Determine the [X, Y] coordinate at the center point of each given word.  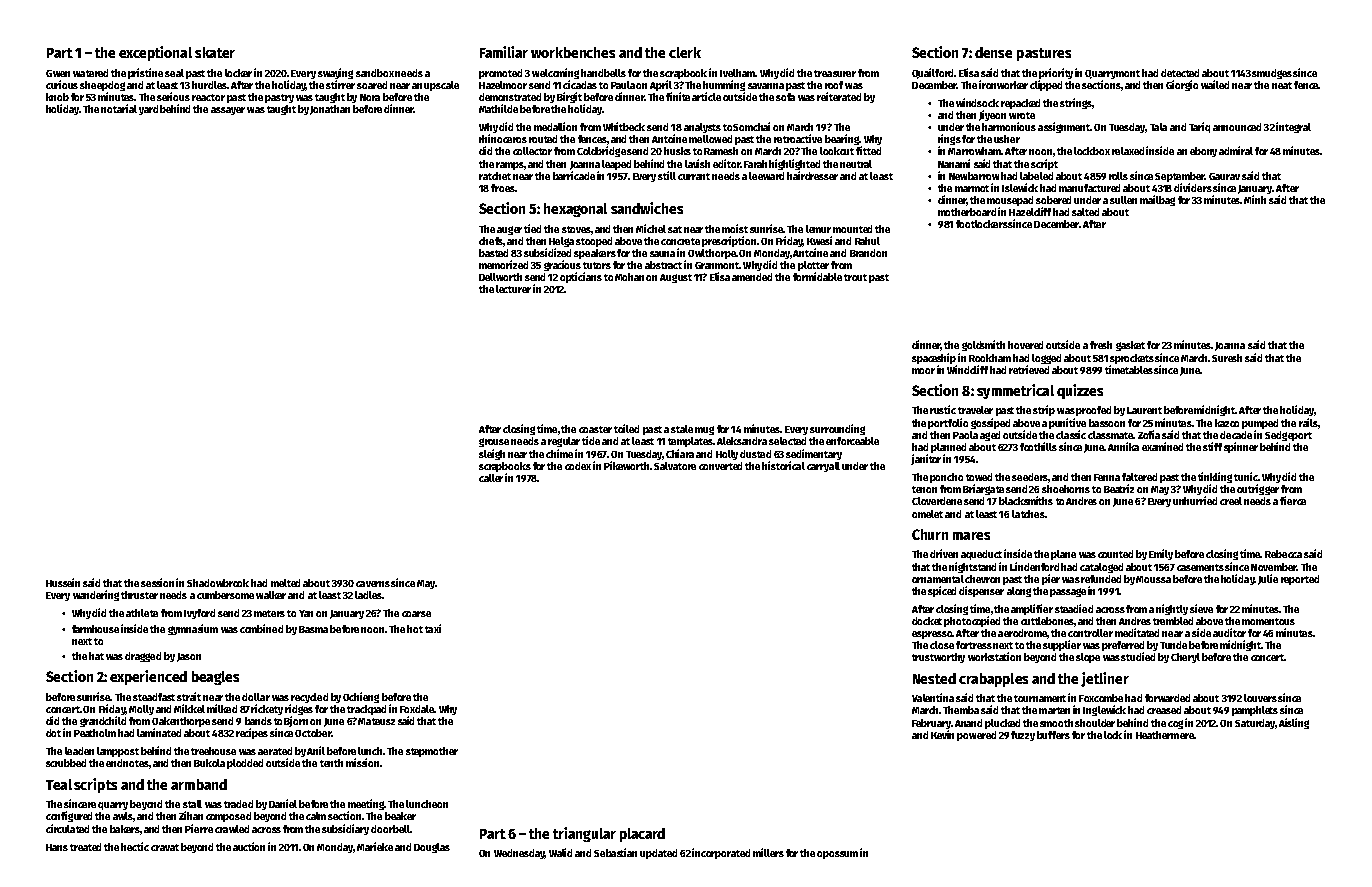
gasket [1130, 346]
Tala [1158, 127]
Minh [1255, 199]
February [932, 724]
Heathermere [1165, 735]
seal [174, 73]
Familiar [504, 52]
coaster [595, 429]
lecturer [513, 289]
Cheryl [1185, 658]
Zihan [191, 815]
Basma [313, 629]
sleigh [492, 454]
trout [855, 277]
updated [658, 854]
